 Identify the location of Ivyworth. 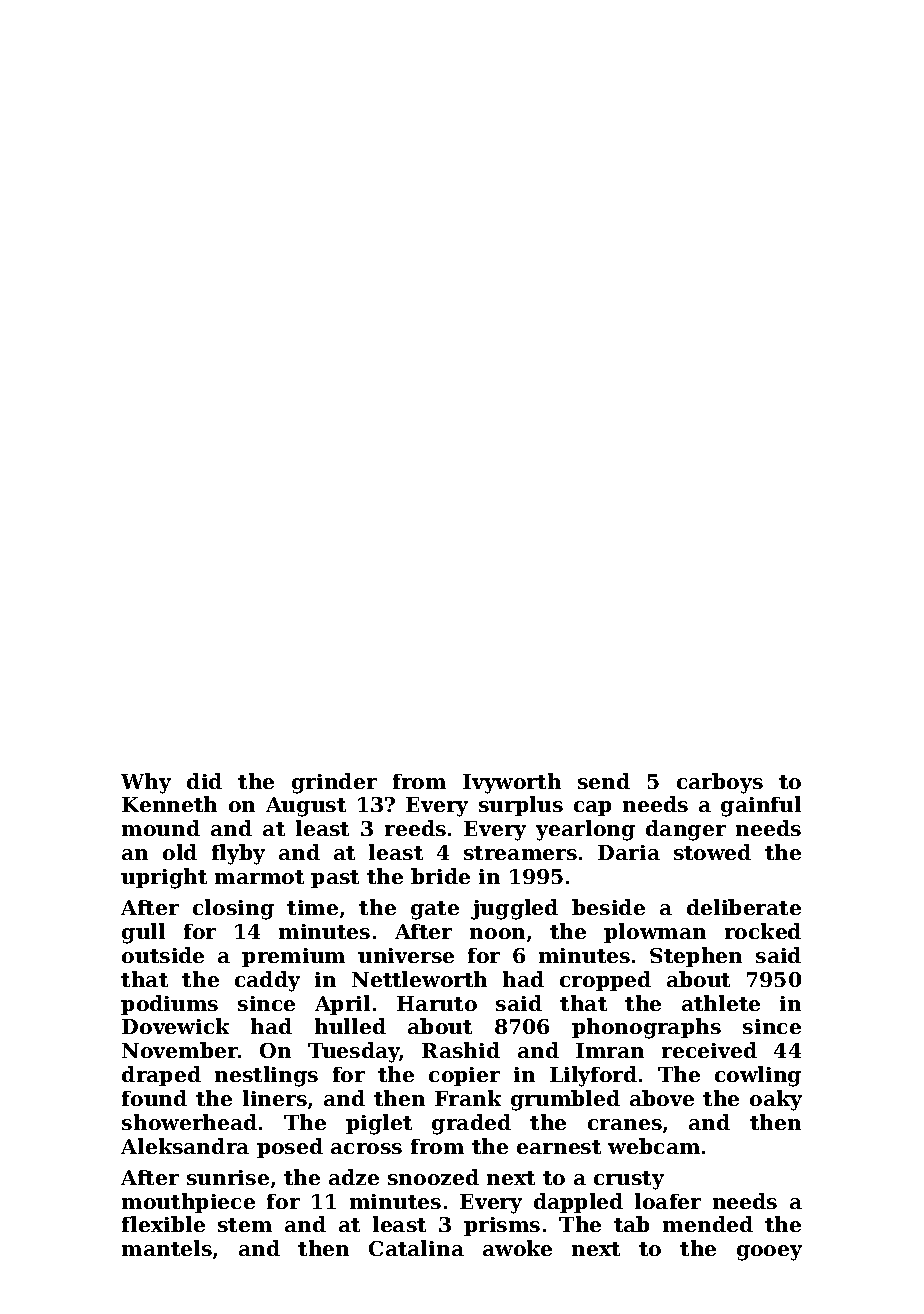
(512, 783).
